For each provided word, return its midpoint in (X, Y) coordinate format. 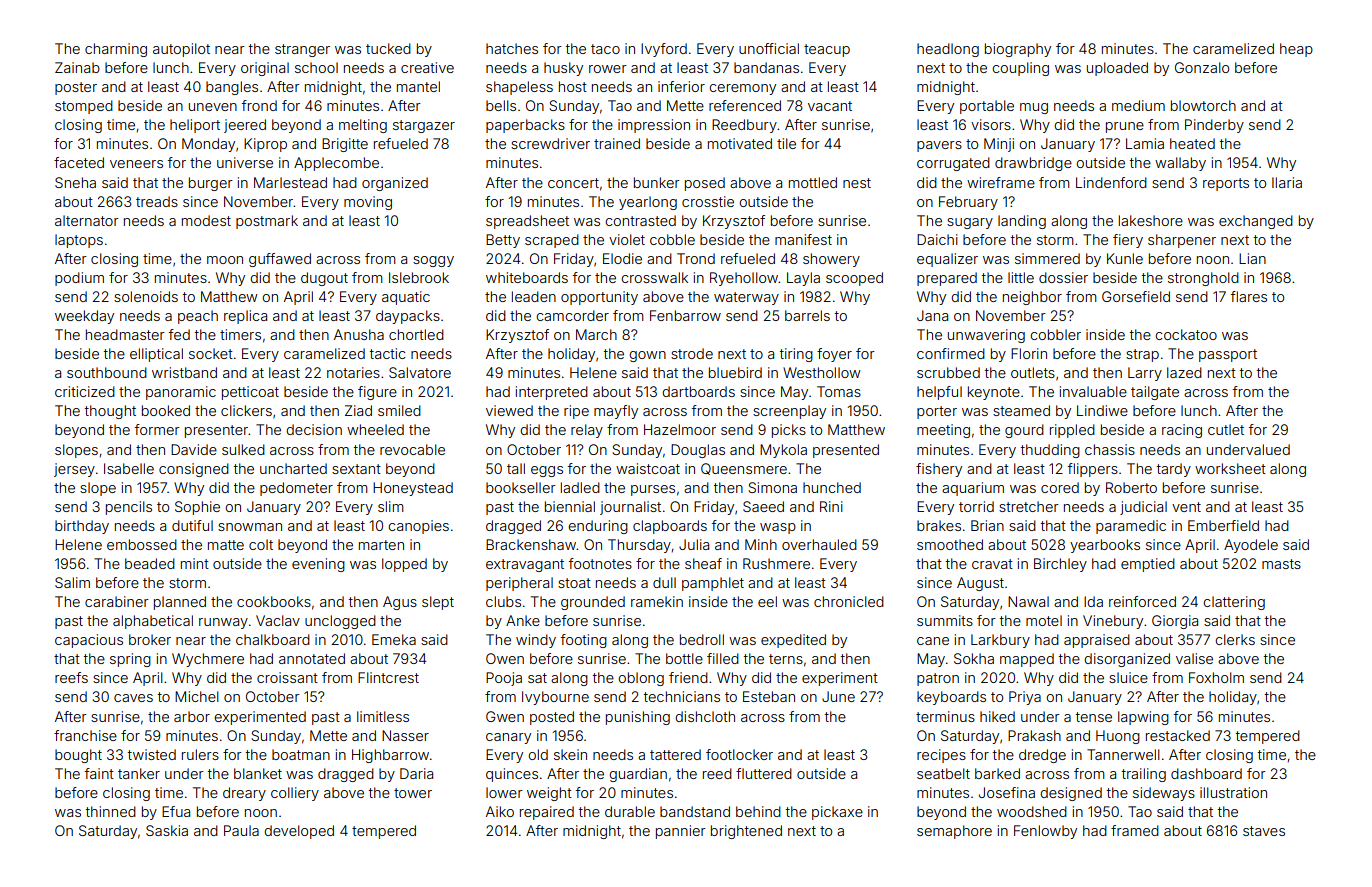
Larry (1145, 374)
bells (501, 105)
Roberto (1131, 487)
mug (1034, 108)
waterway (746, 298)
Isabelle (129, 468)
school (316, 67)
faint (99, 773)
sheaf (703, 563)
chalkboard (273, 639)
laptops (79, 241)
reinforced (1142, 601)
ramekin (657, 601)
